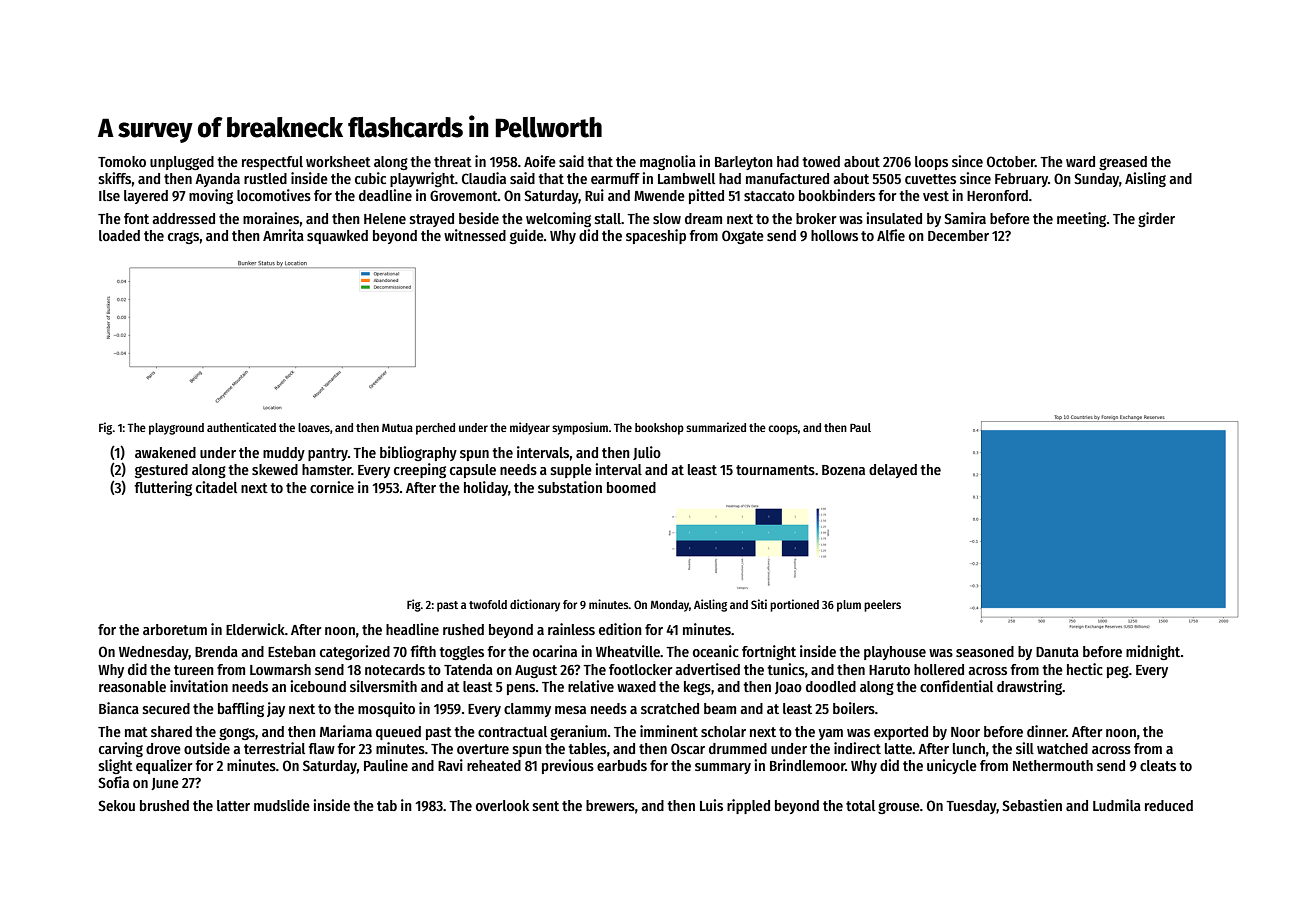  Describe the element at coordinates (512, 731) in the document. I see `contractual` at that location.
